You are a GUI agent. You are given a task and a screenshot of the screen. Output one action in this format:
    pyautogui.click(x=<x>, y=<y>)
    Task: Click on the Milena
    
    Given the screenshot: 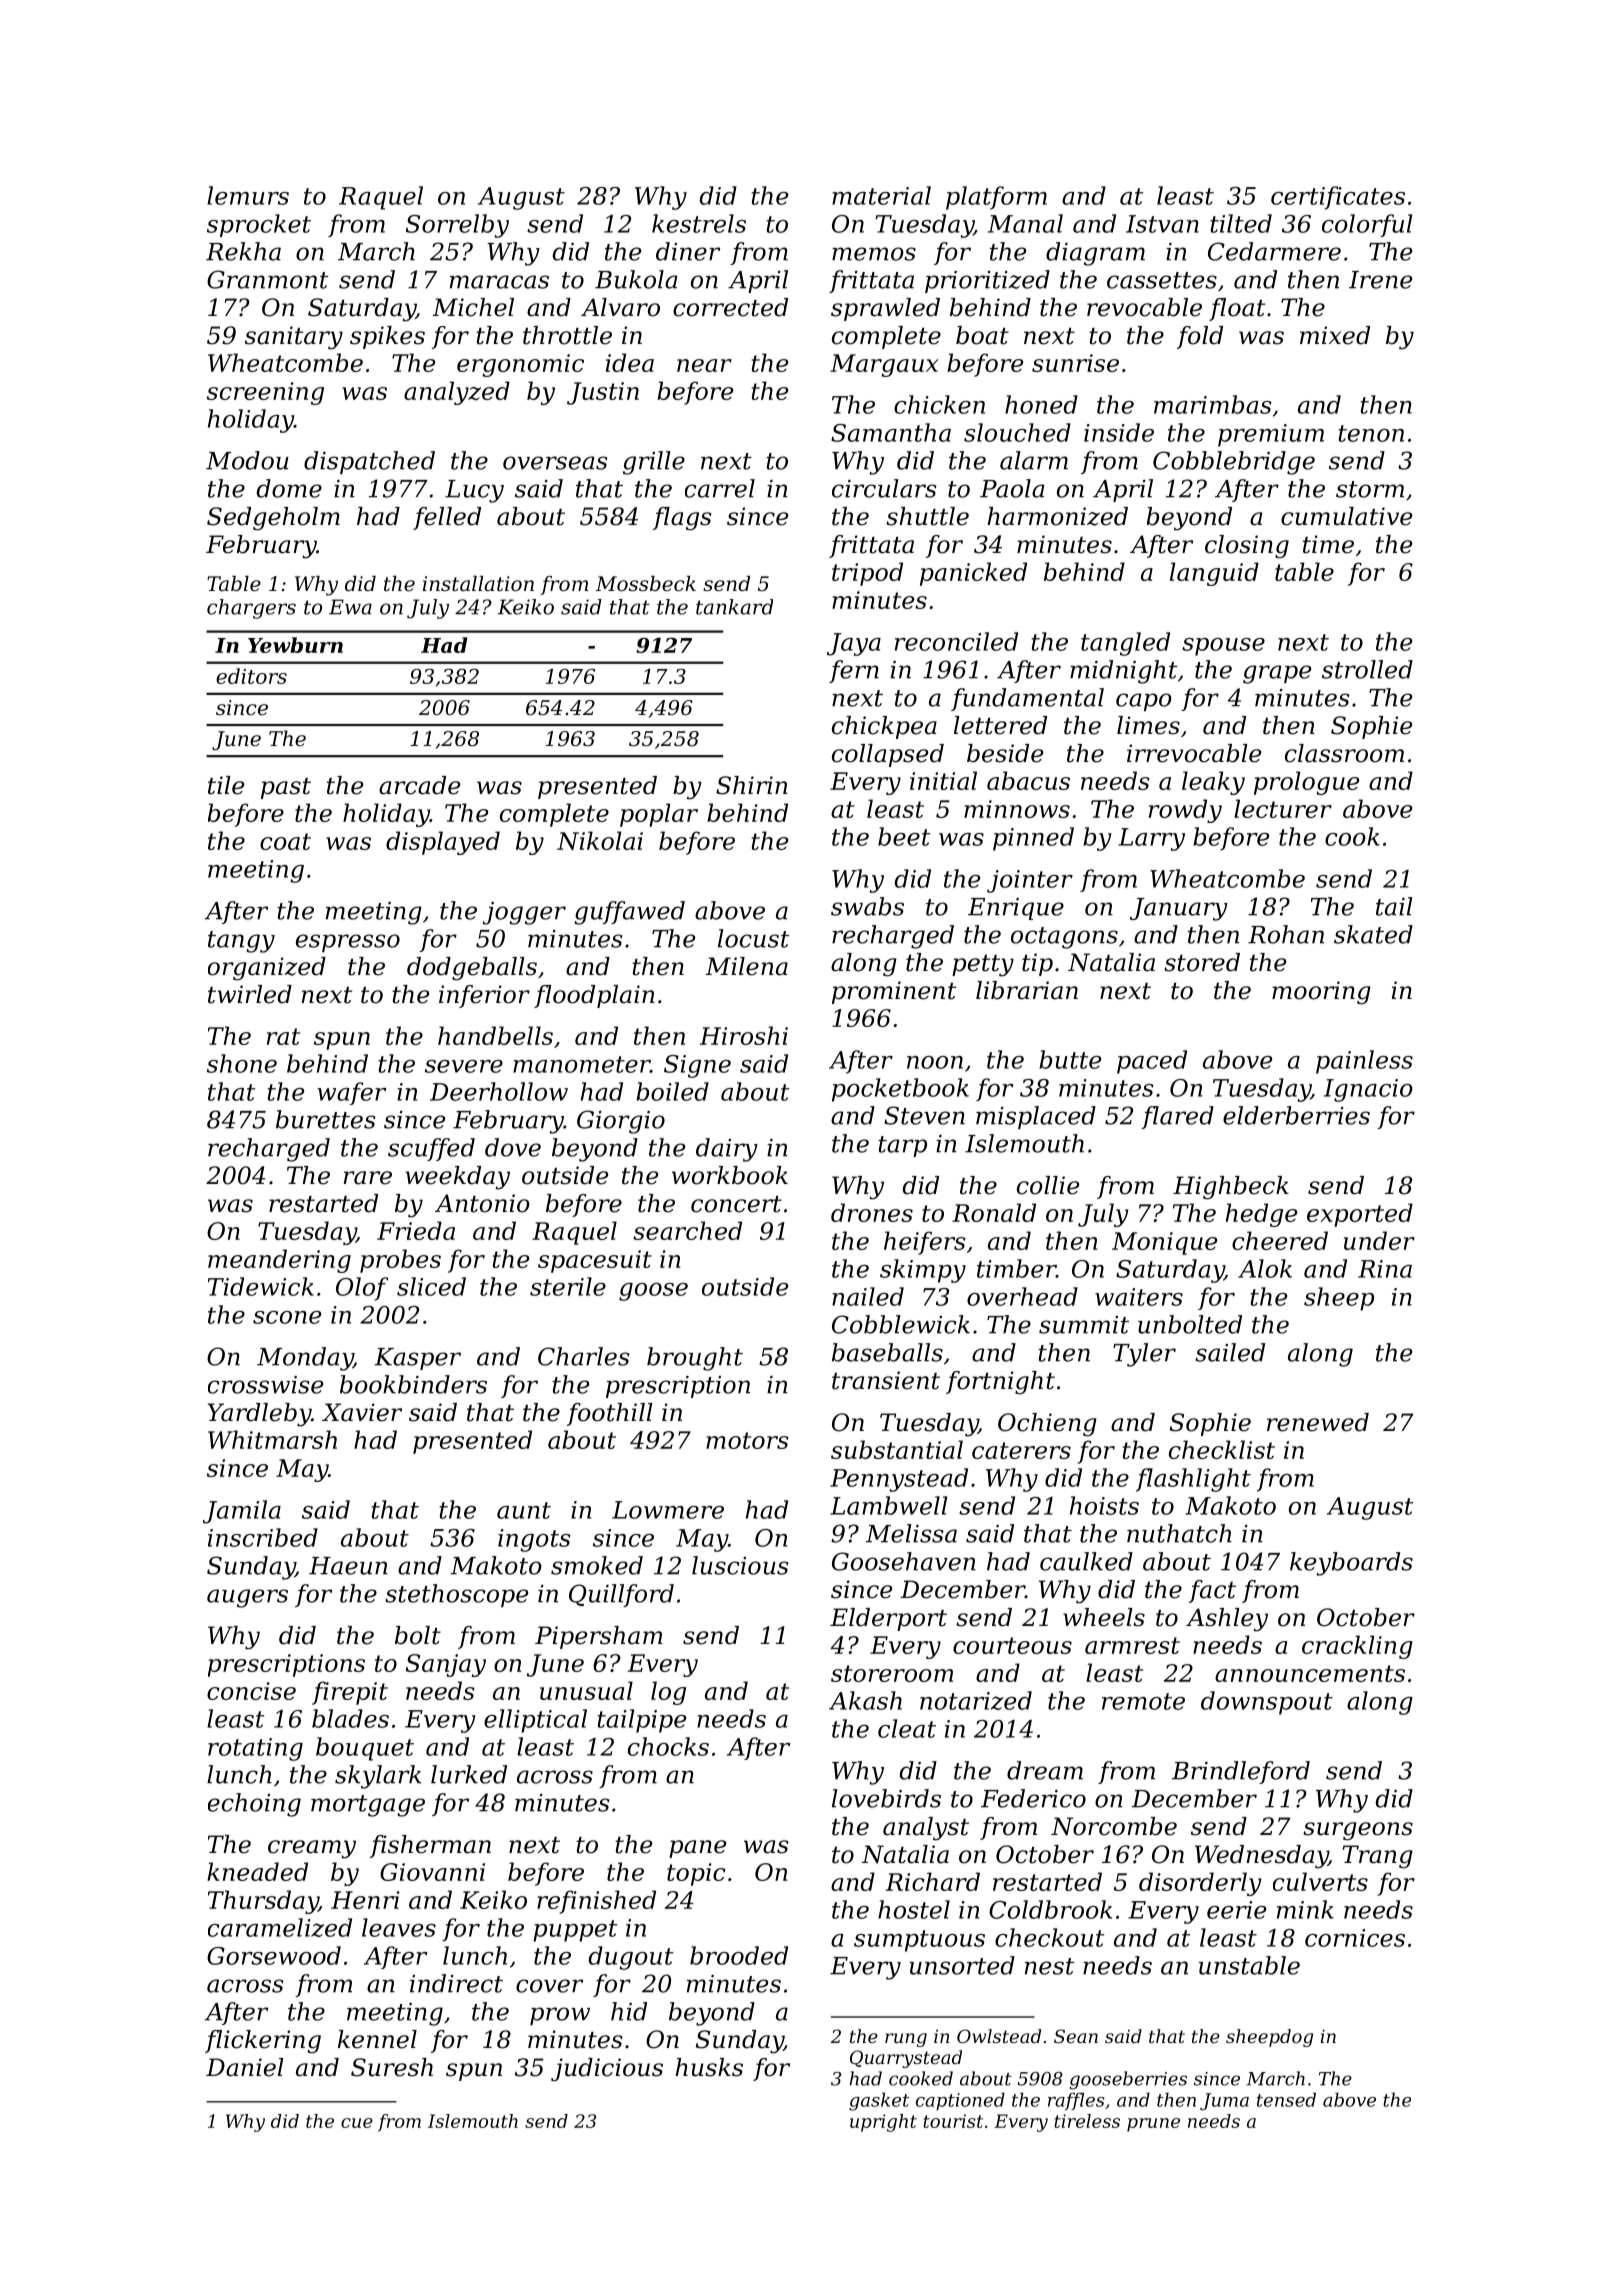 What is the action you would take?
    pyautogui.click(x=746, y=966)
